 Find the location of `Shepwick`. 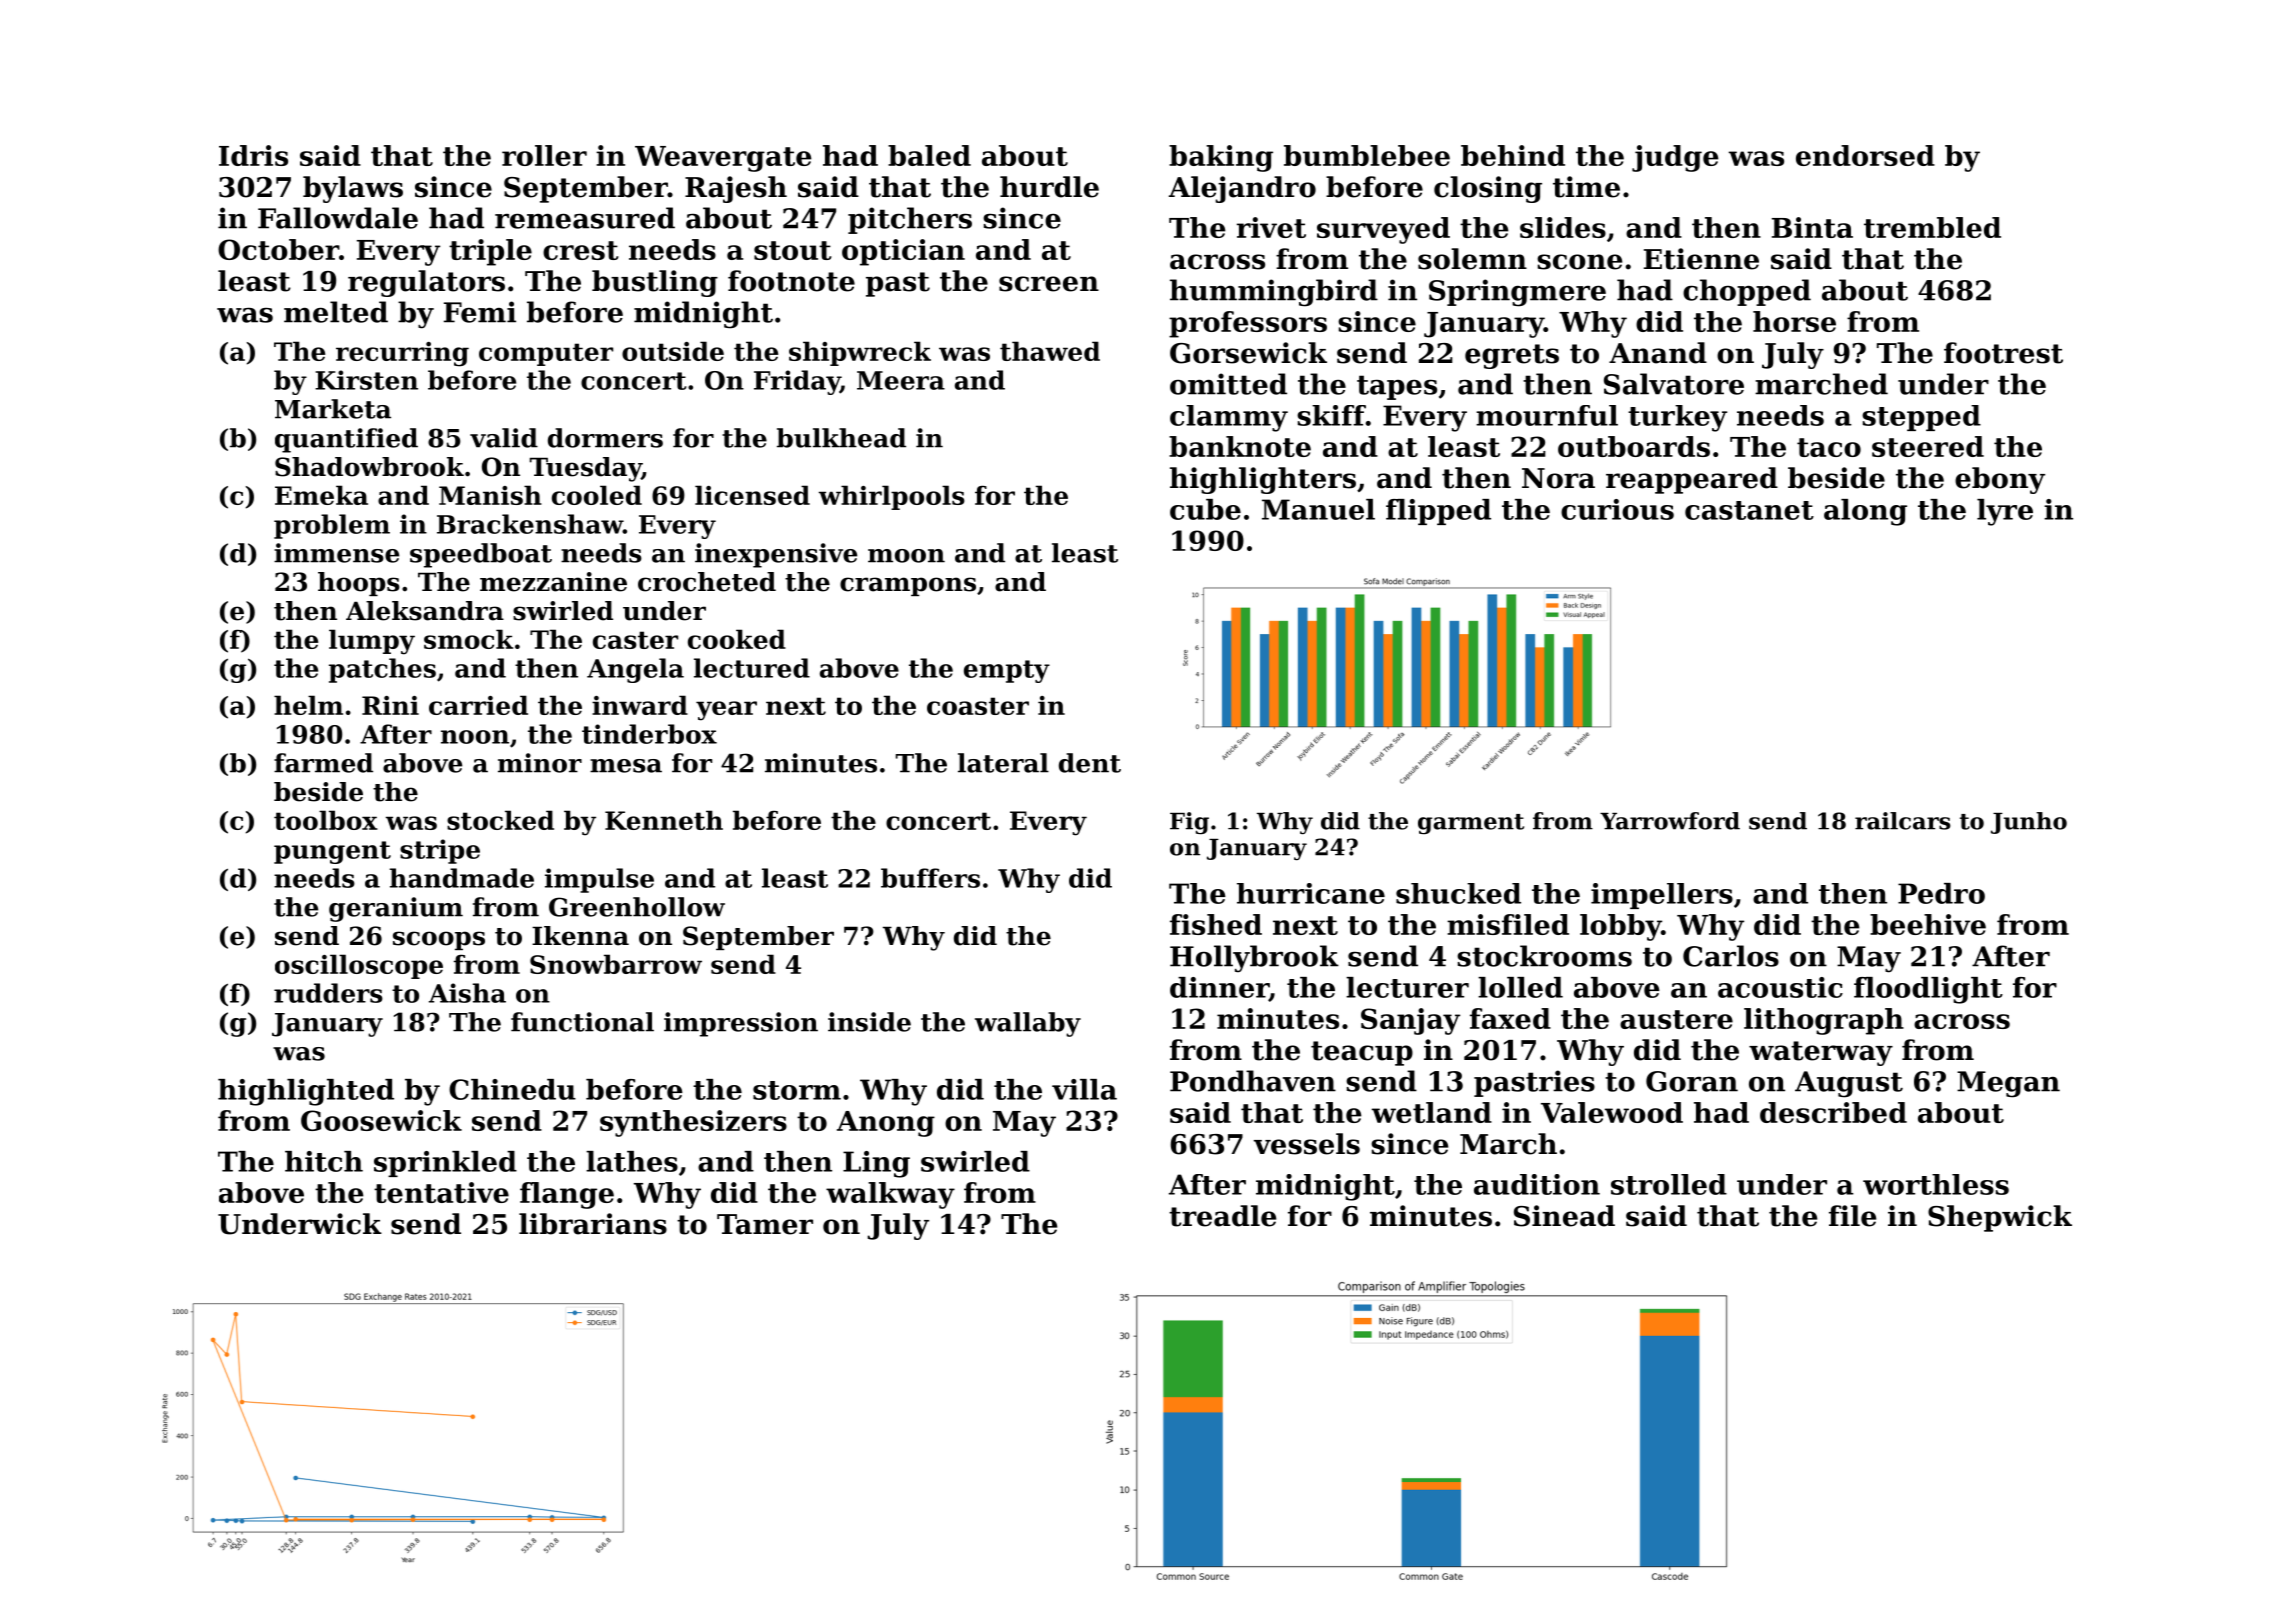

Shepwick is located at coordinates (2000, 1218).
